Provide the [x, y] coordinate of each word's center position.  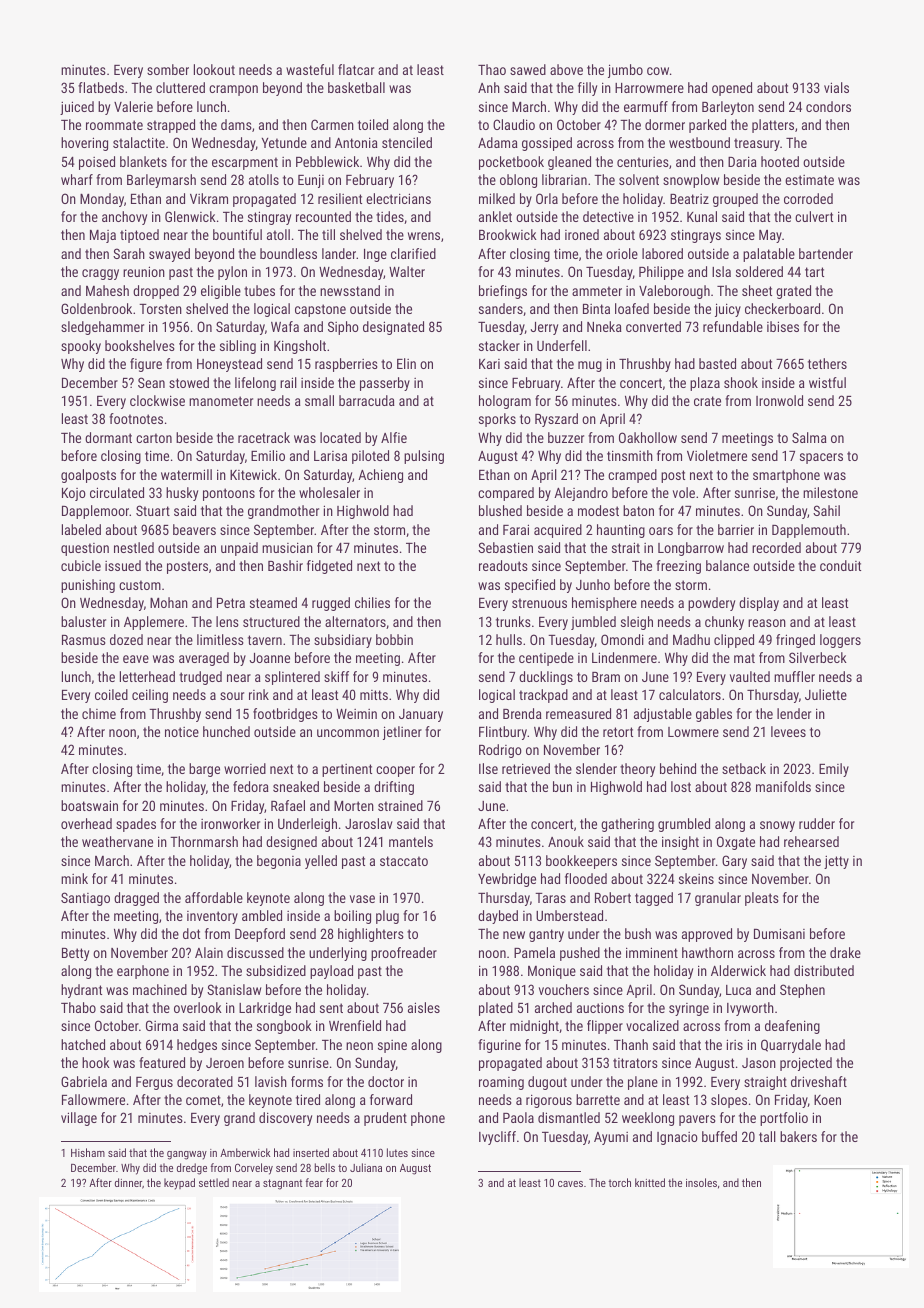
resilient [340, 198]
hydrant [81, 991]
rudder [817, 823]
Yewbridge [507, 880]
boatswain [89, 805]
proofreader [404, 954]
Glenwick [190, 216]
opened [732, 89]
